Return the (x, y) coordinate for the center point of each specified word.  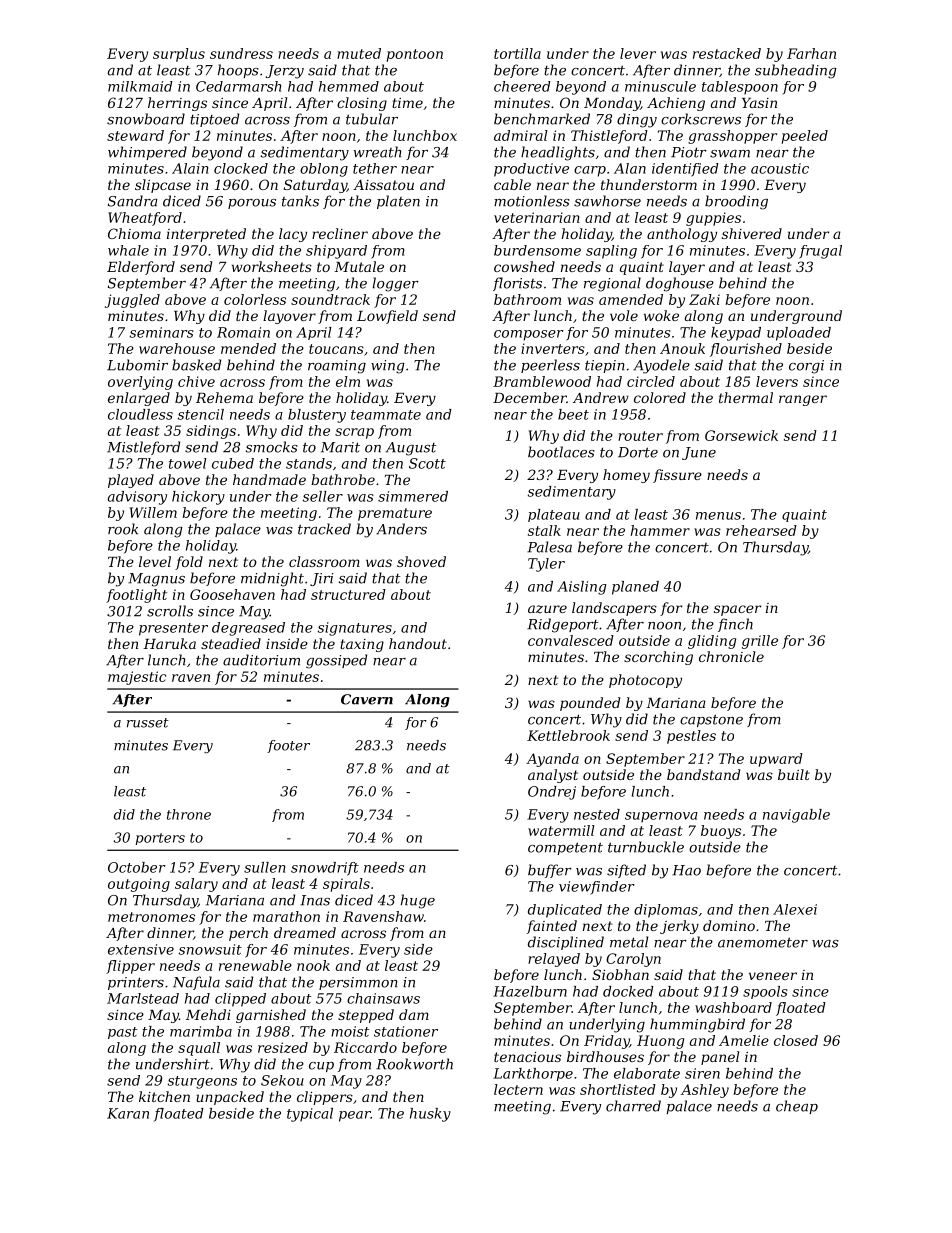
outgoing (139, 885)
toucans (336, 349)
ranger (803, 400)
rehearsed (761, 530)
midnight (272, 579)
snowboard (146, 119)
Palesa (549, 547)
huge (418, 901)
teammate (386, 415)
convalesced (571, 640)
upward (776, 760)
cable (512, 184)
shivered (752, 233)
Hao (686, 870)
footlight (136, 596)
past (122, 1033)
